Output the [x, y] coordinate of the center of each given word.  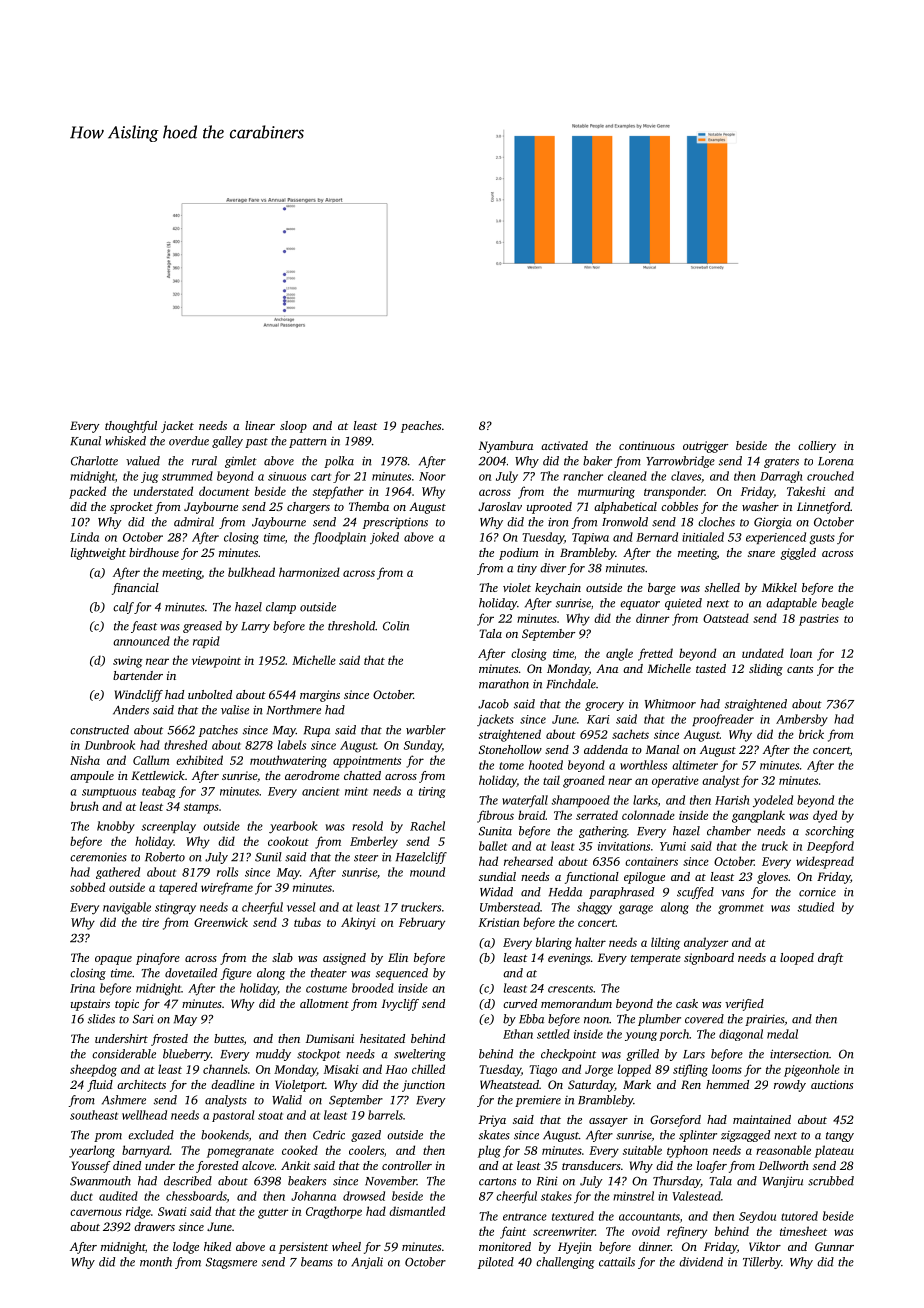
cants [800, 669]
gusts [822, 539]
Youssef [91, 1167]
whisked [125, 441]
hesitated [382, 1038]
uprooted [549, 508]
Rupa [317, 731]
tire [150, 922]
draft [830, 959]
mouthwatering [288, 761]
